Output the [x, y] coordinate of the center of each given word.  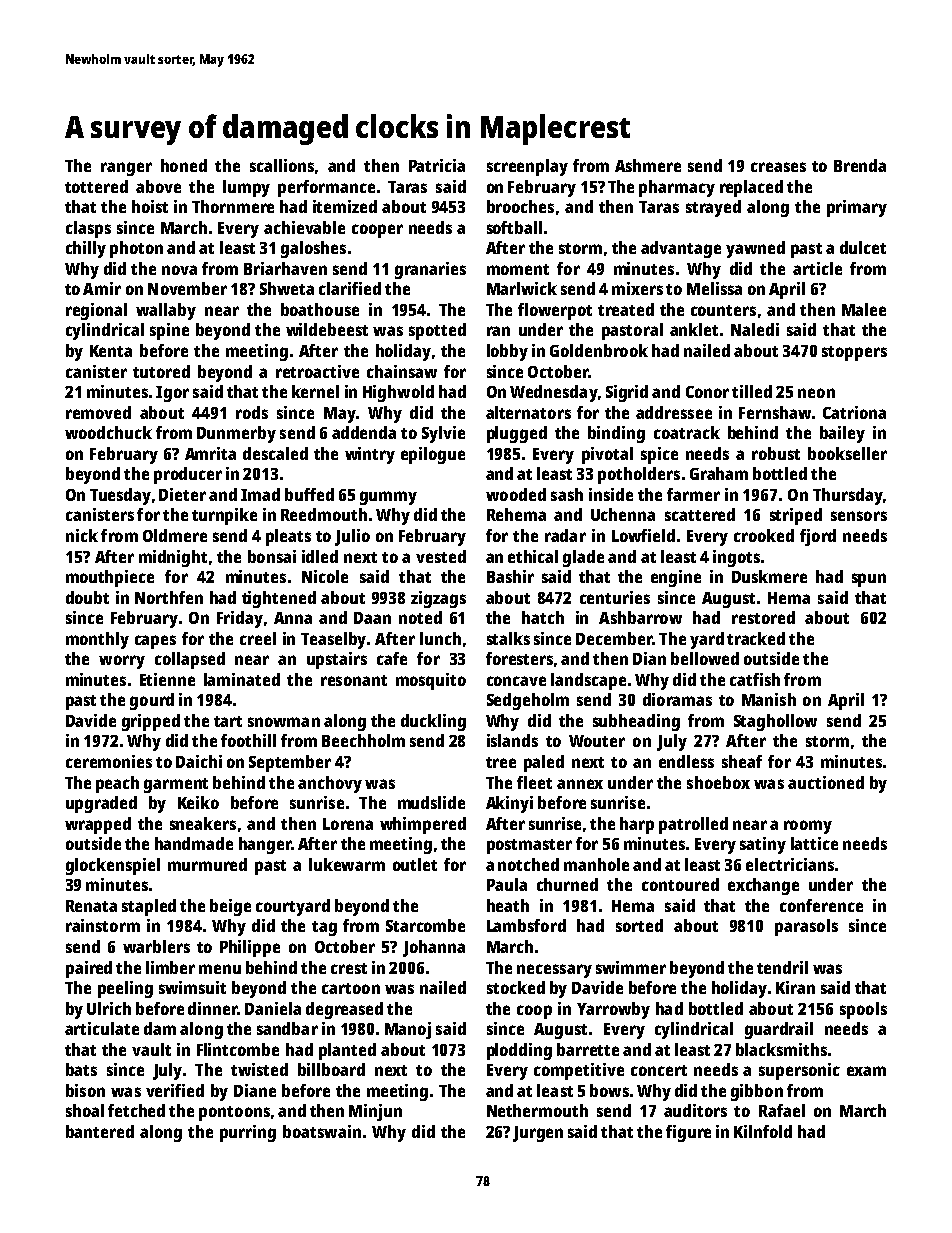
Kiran [795, 987]
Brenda [860, 165]
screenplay [527, 167]
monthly [97, 640]
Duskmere [769, 576]
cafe [392, 658]
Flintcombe [238, 1049]
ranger [126, 169]
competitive [579, 1071]
